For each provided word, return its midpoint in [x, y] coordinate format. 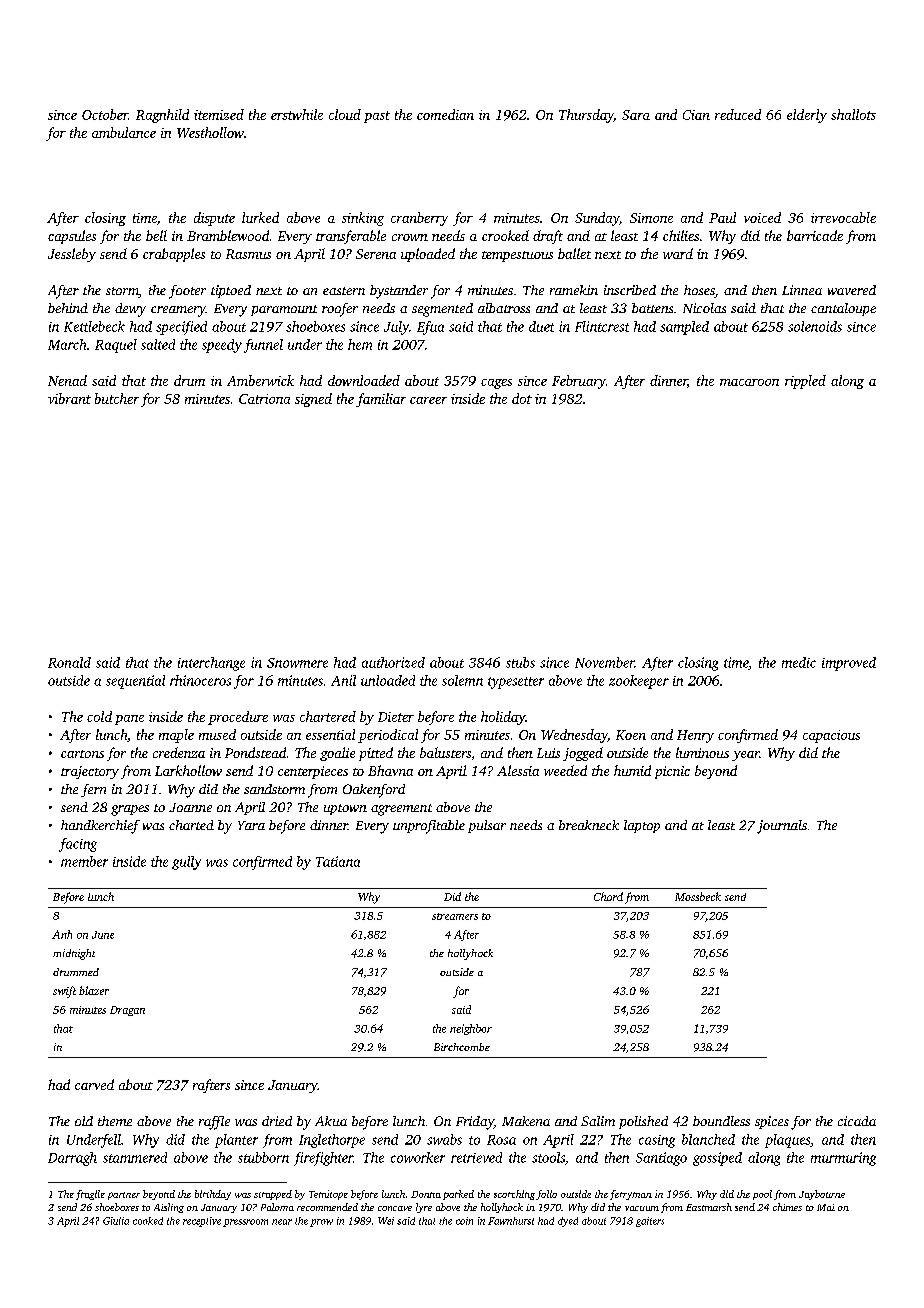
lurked [260, 217]
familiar [381, 400]
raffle [214, 1123]
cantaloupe [843, 309]
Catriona [264, 399]
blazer [94, 990]
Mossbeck [698, 896]
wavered [852, 290]
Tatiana [338, 861]
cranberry [419, 219]
